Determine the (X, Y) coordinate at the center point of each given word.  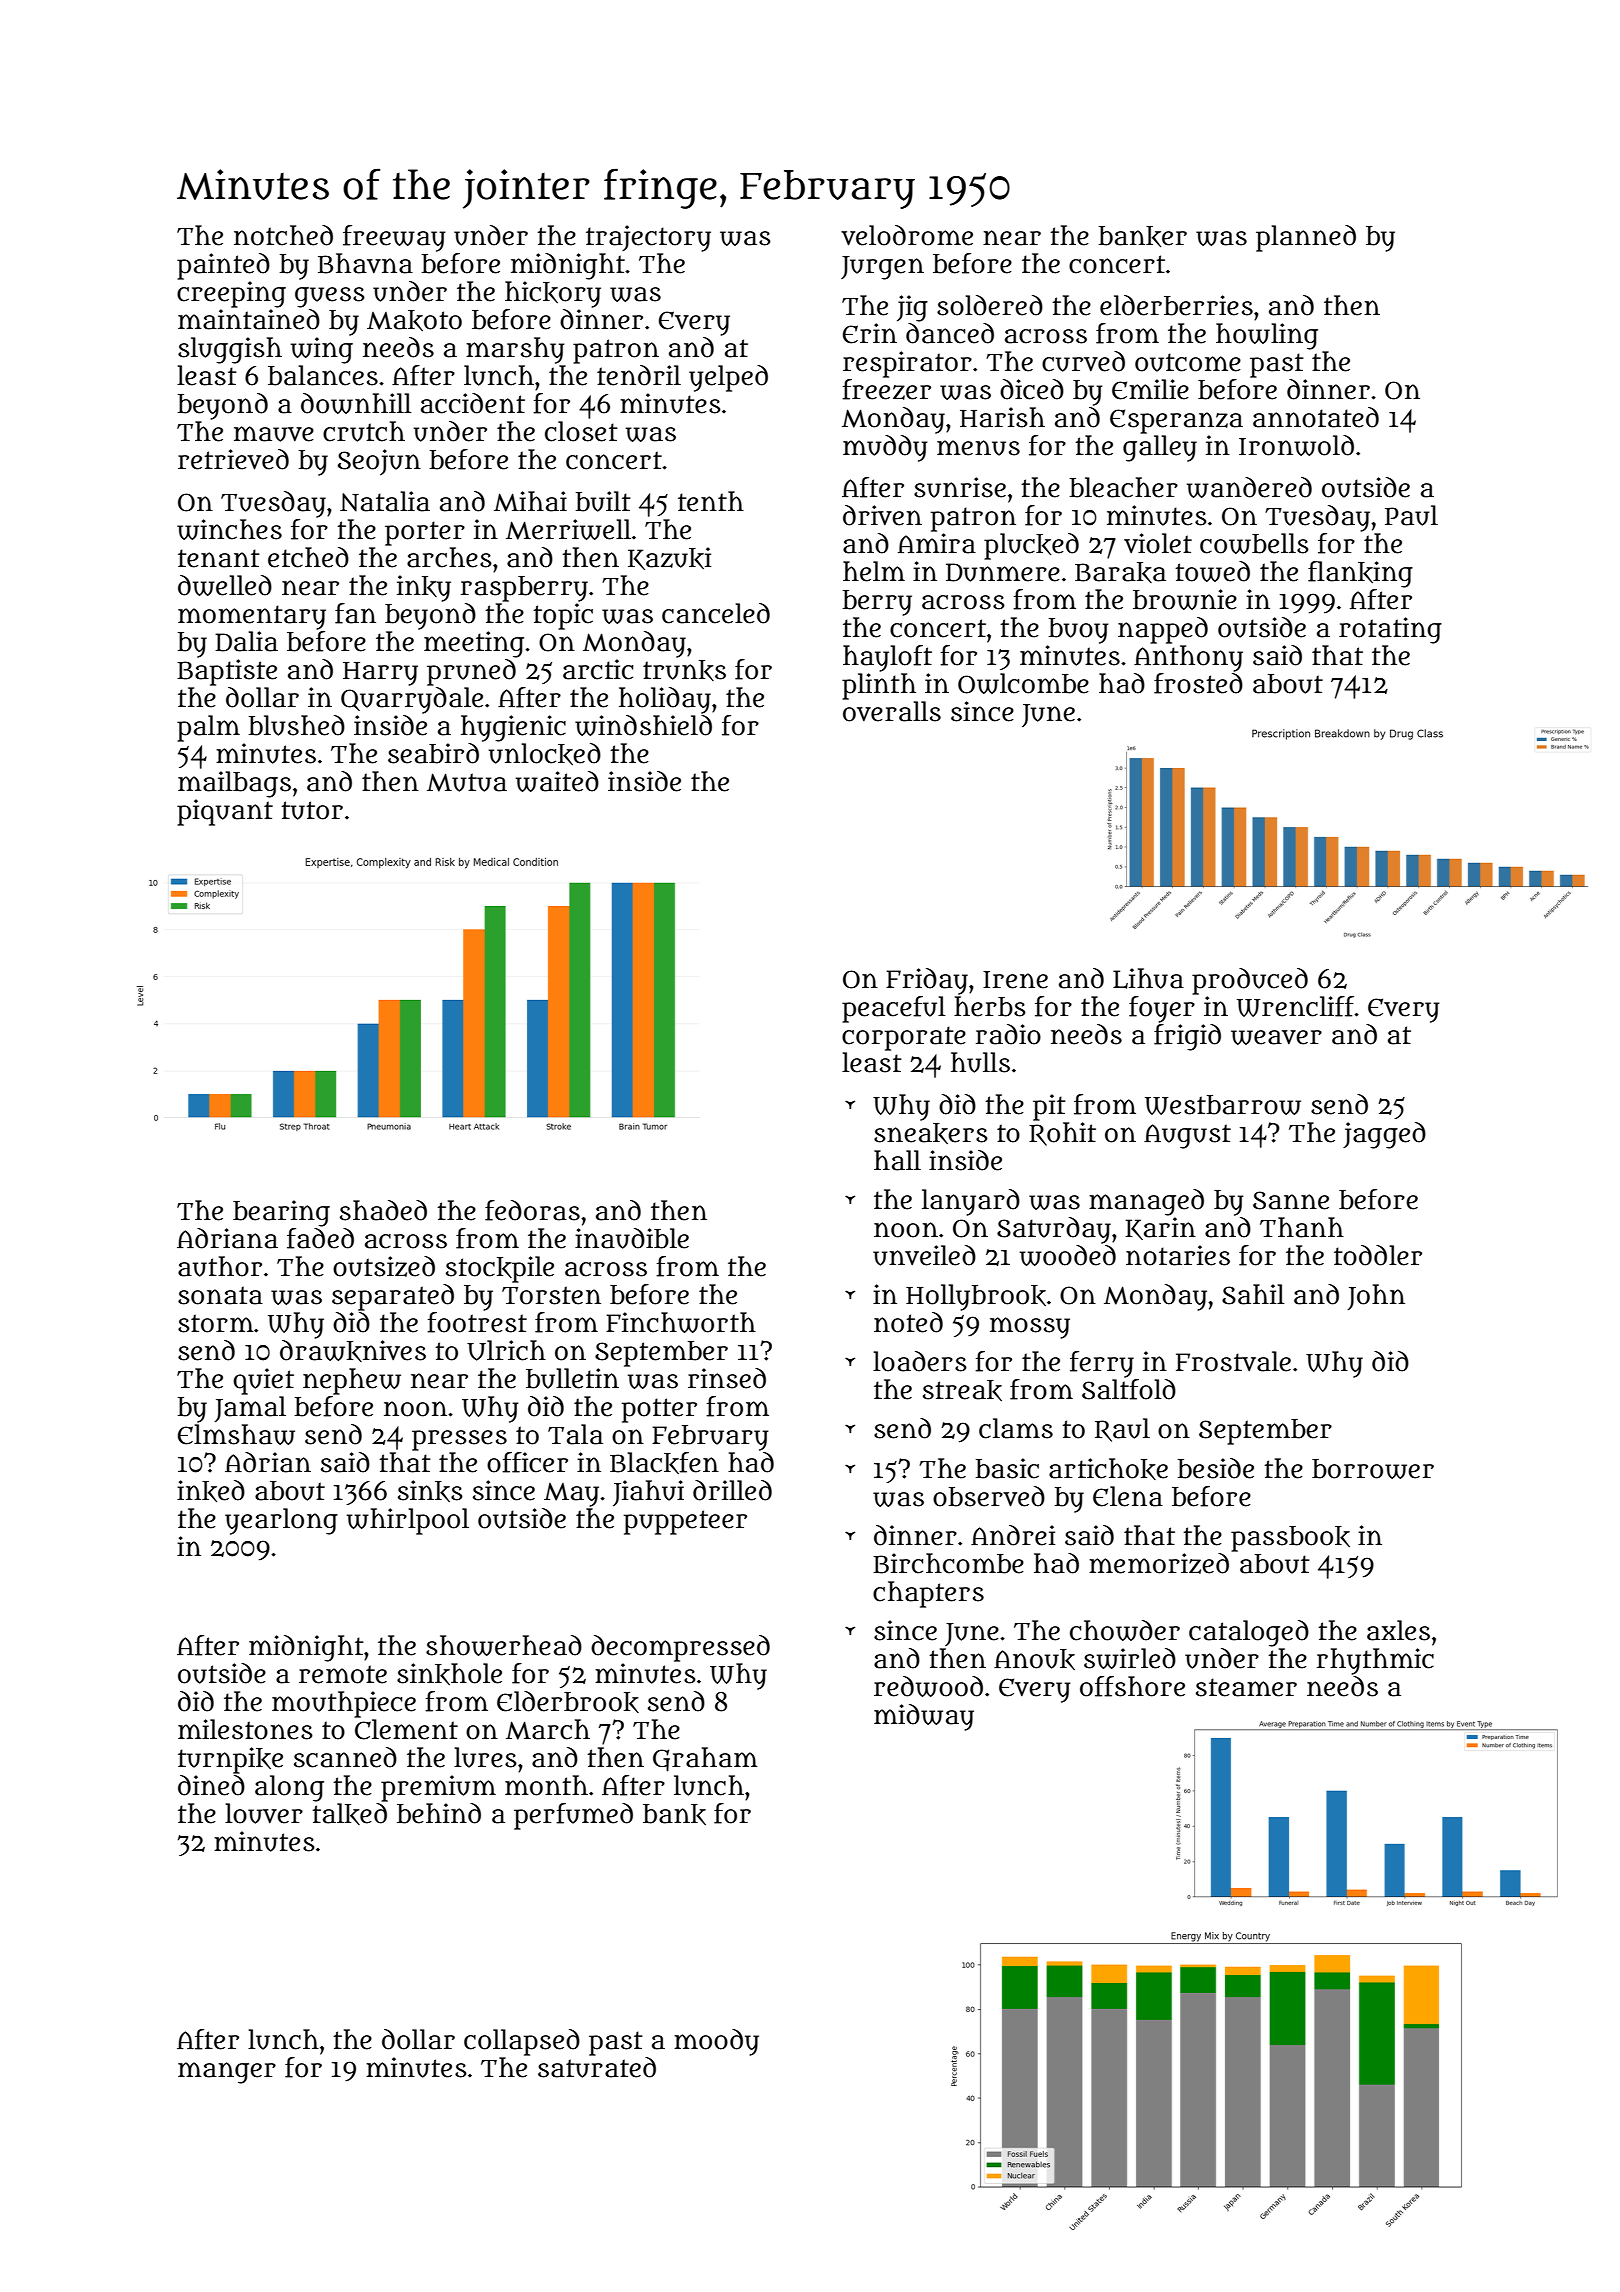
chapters (928, 1594)
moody (716, 2042)
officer (527, 1462)
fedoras (532, 1210)
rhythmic (1375, 1661)
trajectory (648, 238)
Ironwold (1296, 445)
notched (283, 235)
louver (264, 1813)
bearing (281, 1213)
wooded (1068, 1255)
